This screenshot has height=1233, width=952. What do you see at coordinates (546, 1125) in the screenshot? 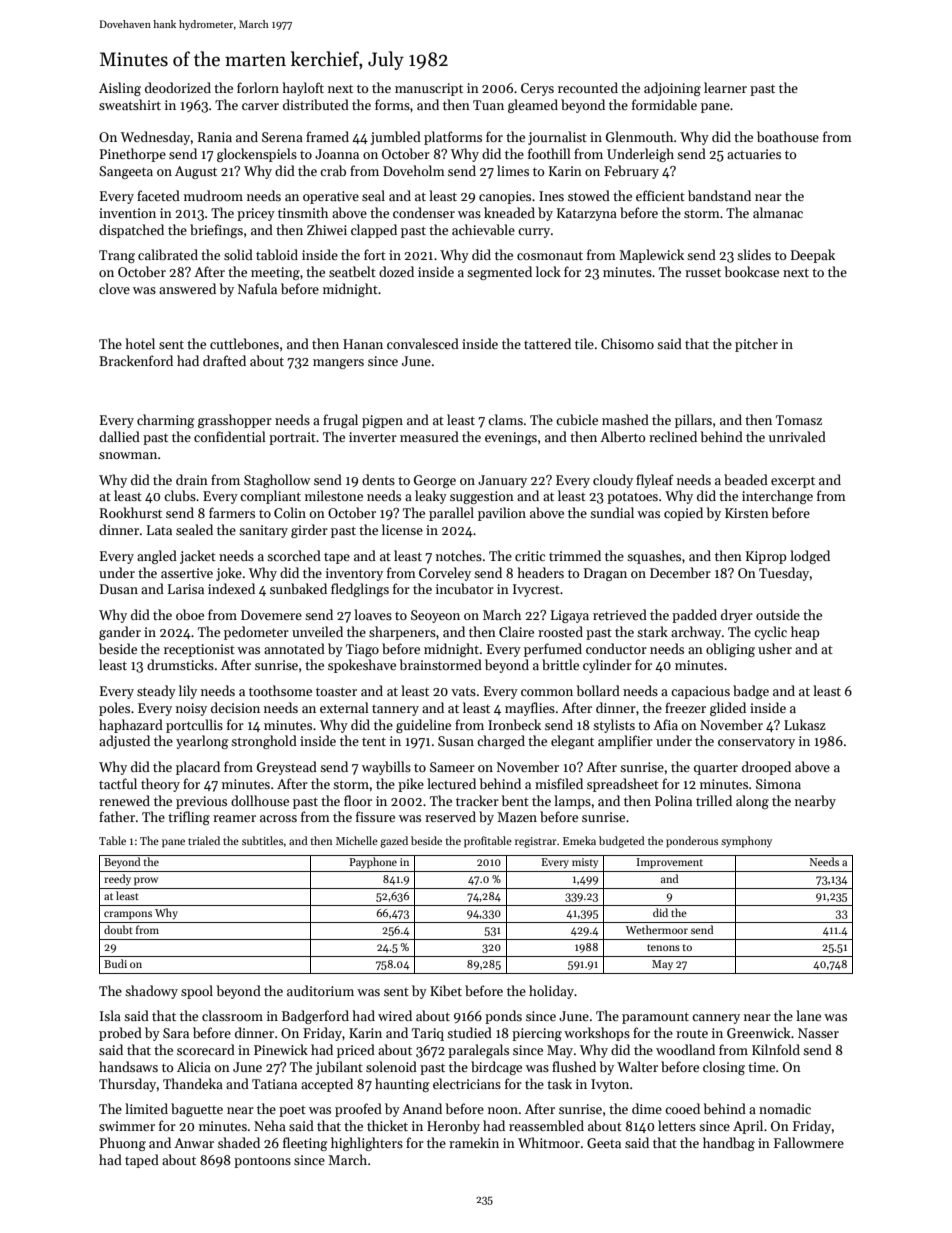
I see `reassembled` at bounding box center [546, 1125].
